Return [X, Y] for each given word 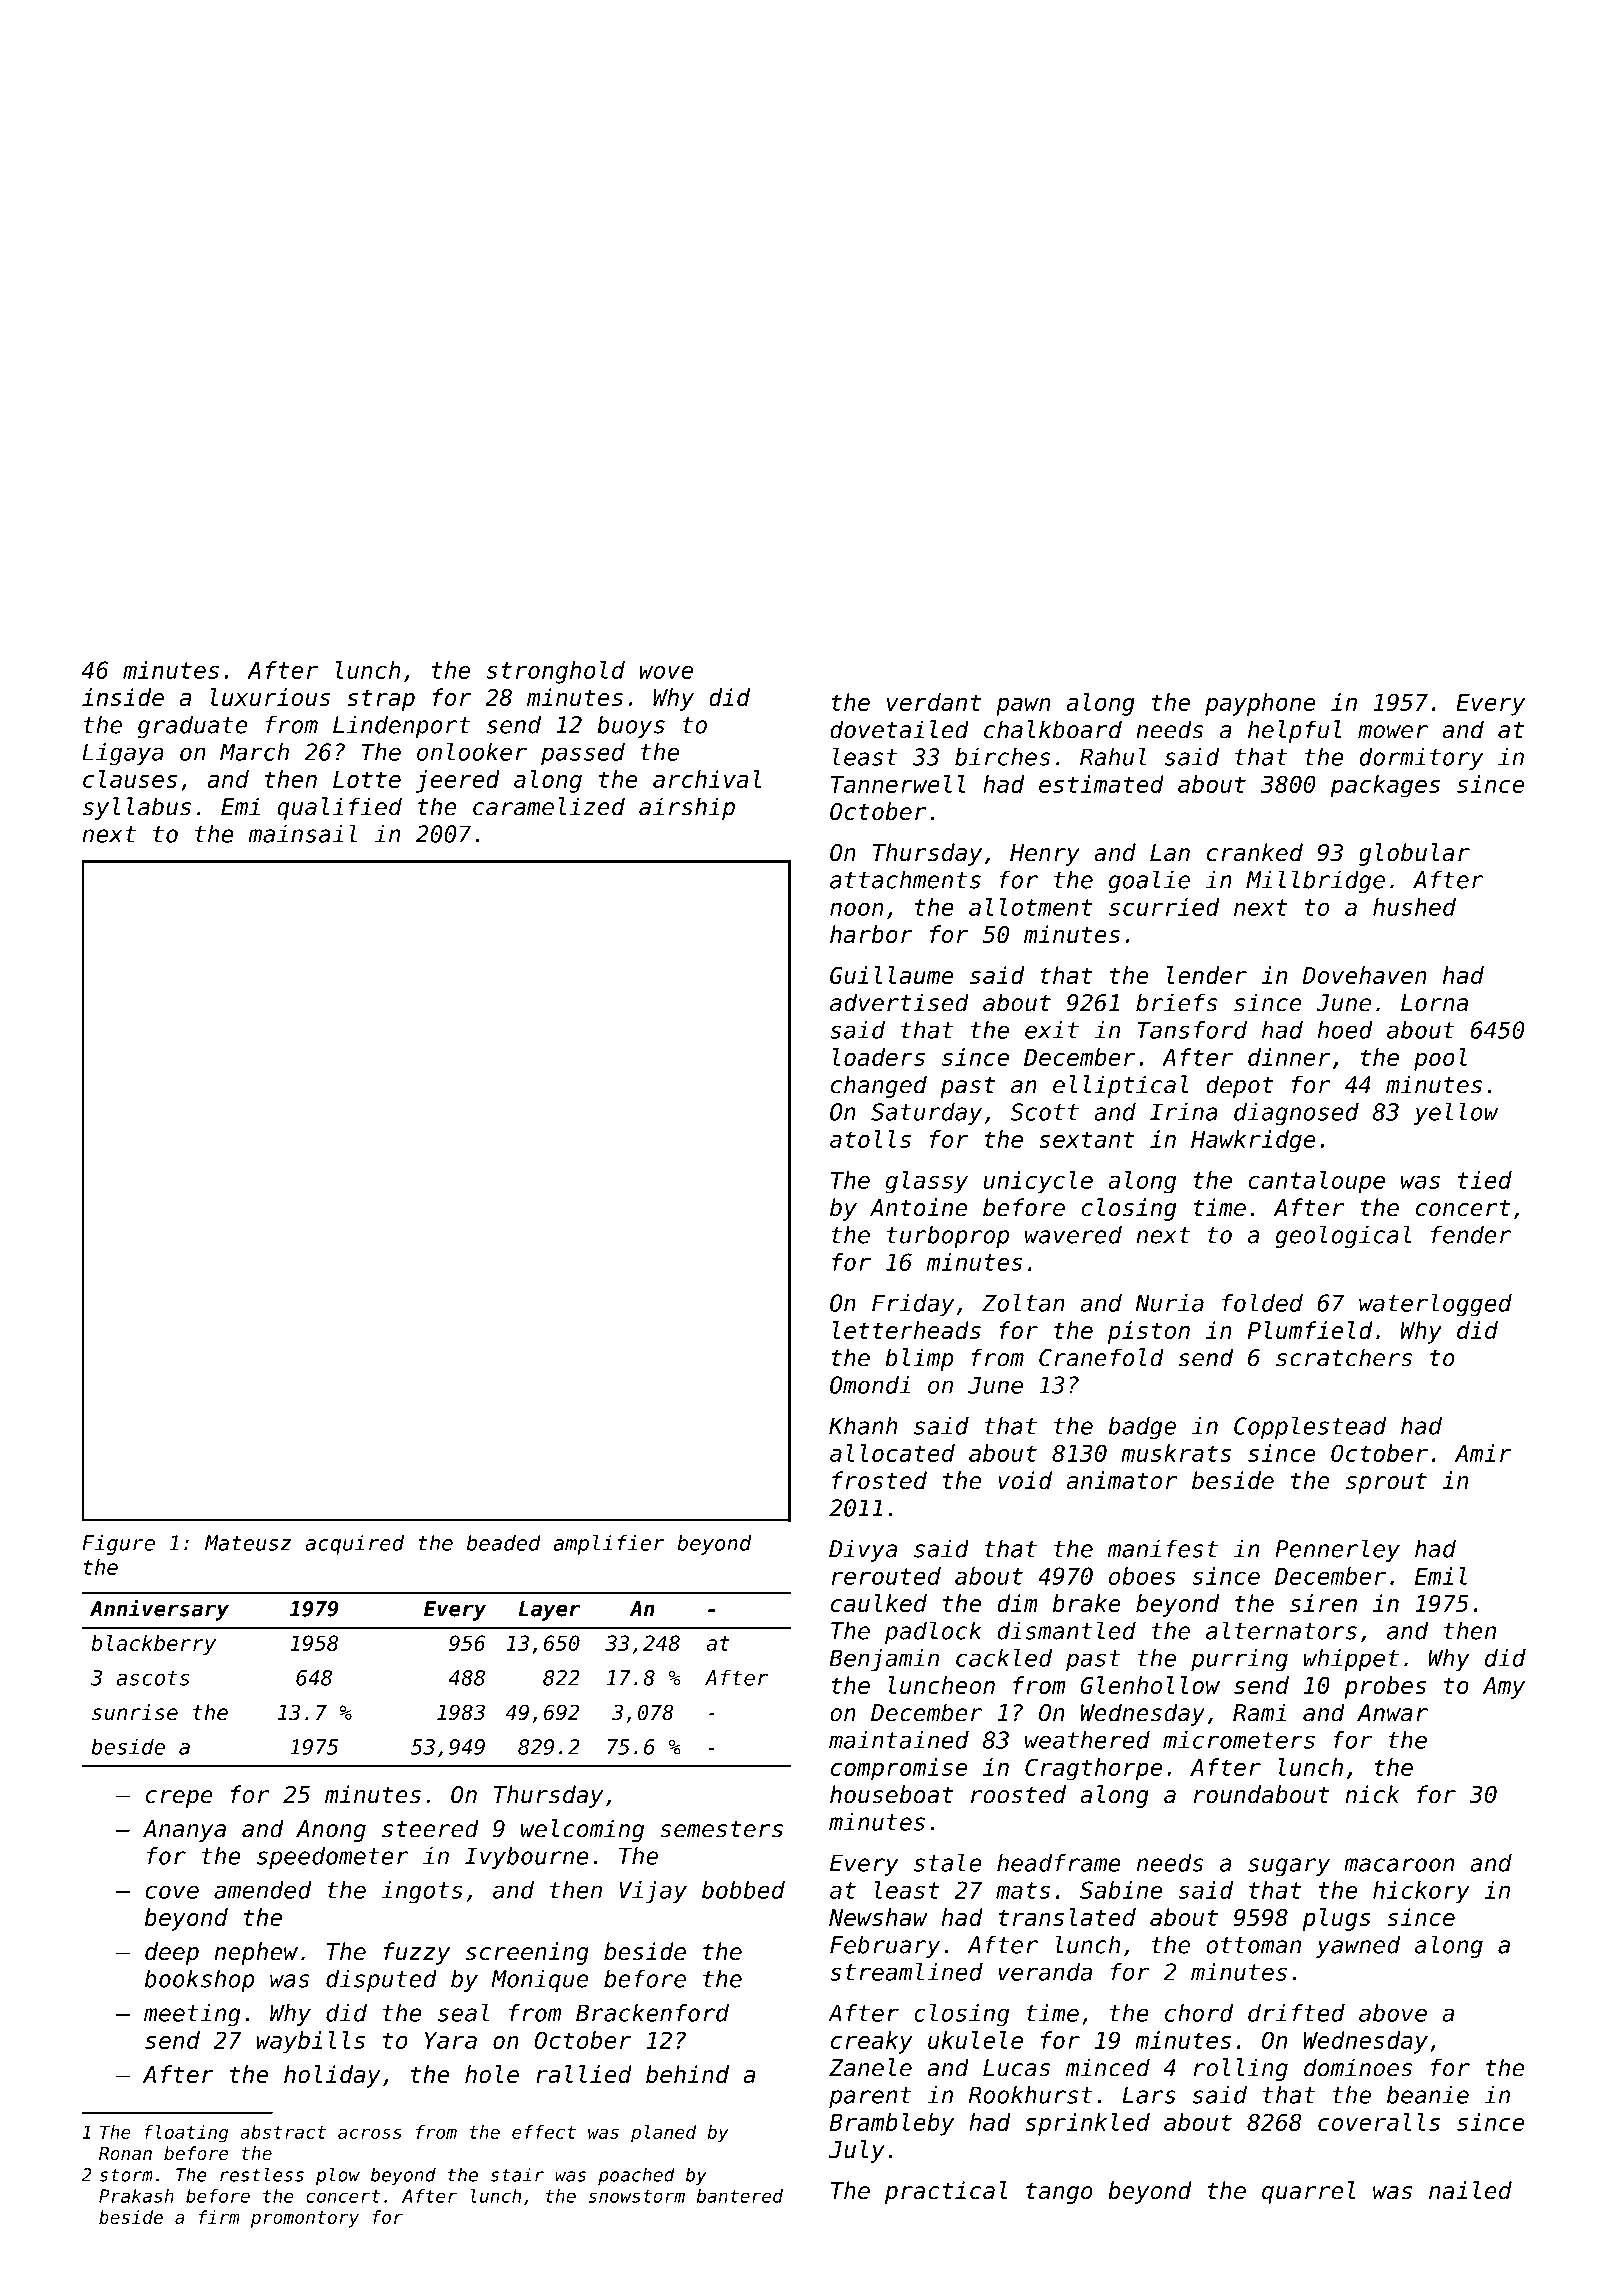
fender [1471, 1234]
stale [947, 1862]
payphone [1260, 704]
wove [666, 672]
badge [1142, 1428]
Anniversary [159, 1610]
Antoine [918, 1207]
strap [381, 700]
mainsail [302, 833]
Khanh [863, 1426]
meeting [192, 2015]
